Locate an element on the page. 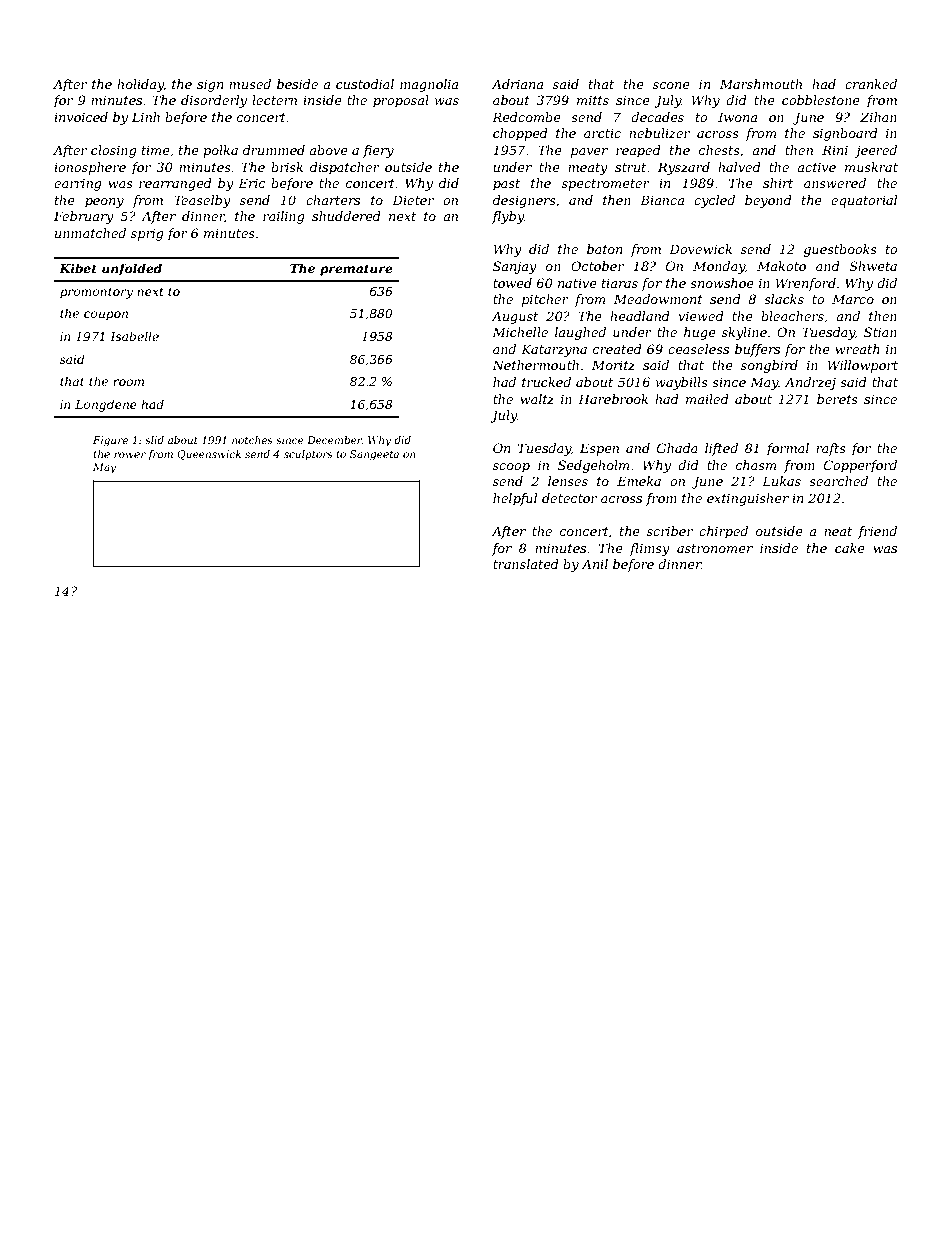  berets is located at coordinates (837, 399).
